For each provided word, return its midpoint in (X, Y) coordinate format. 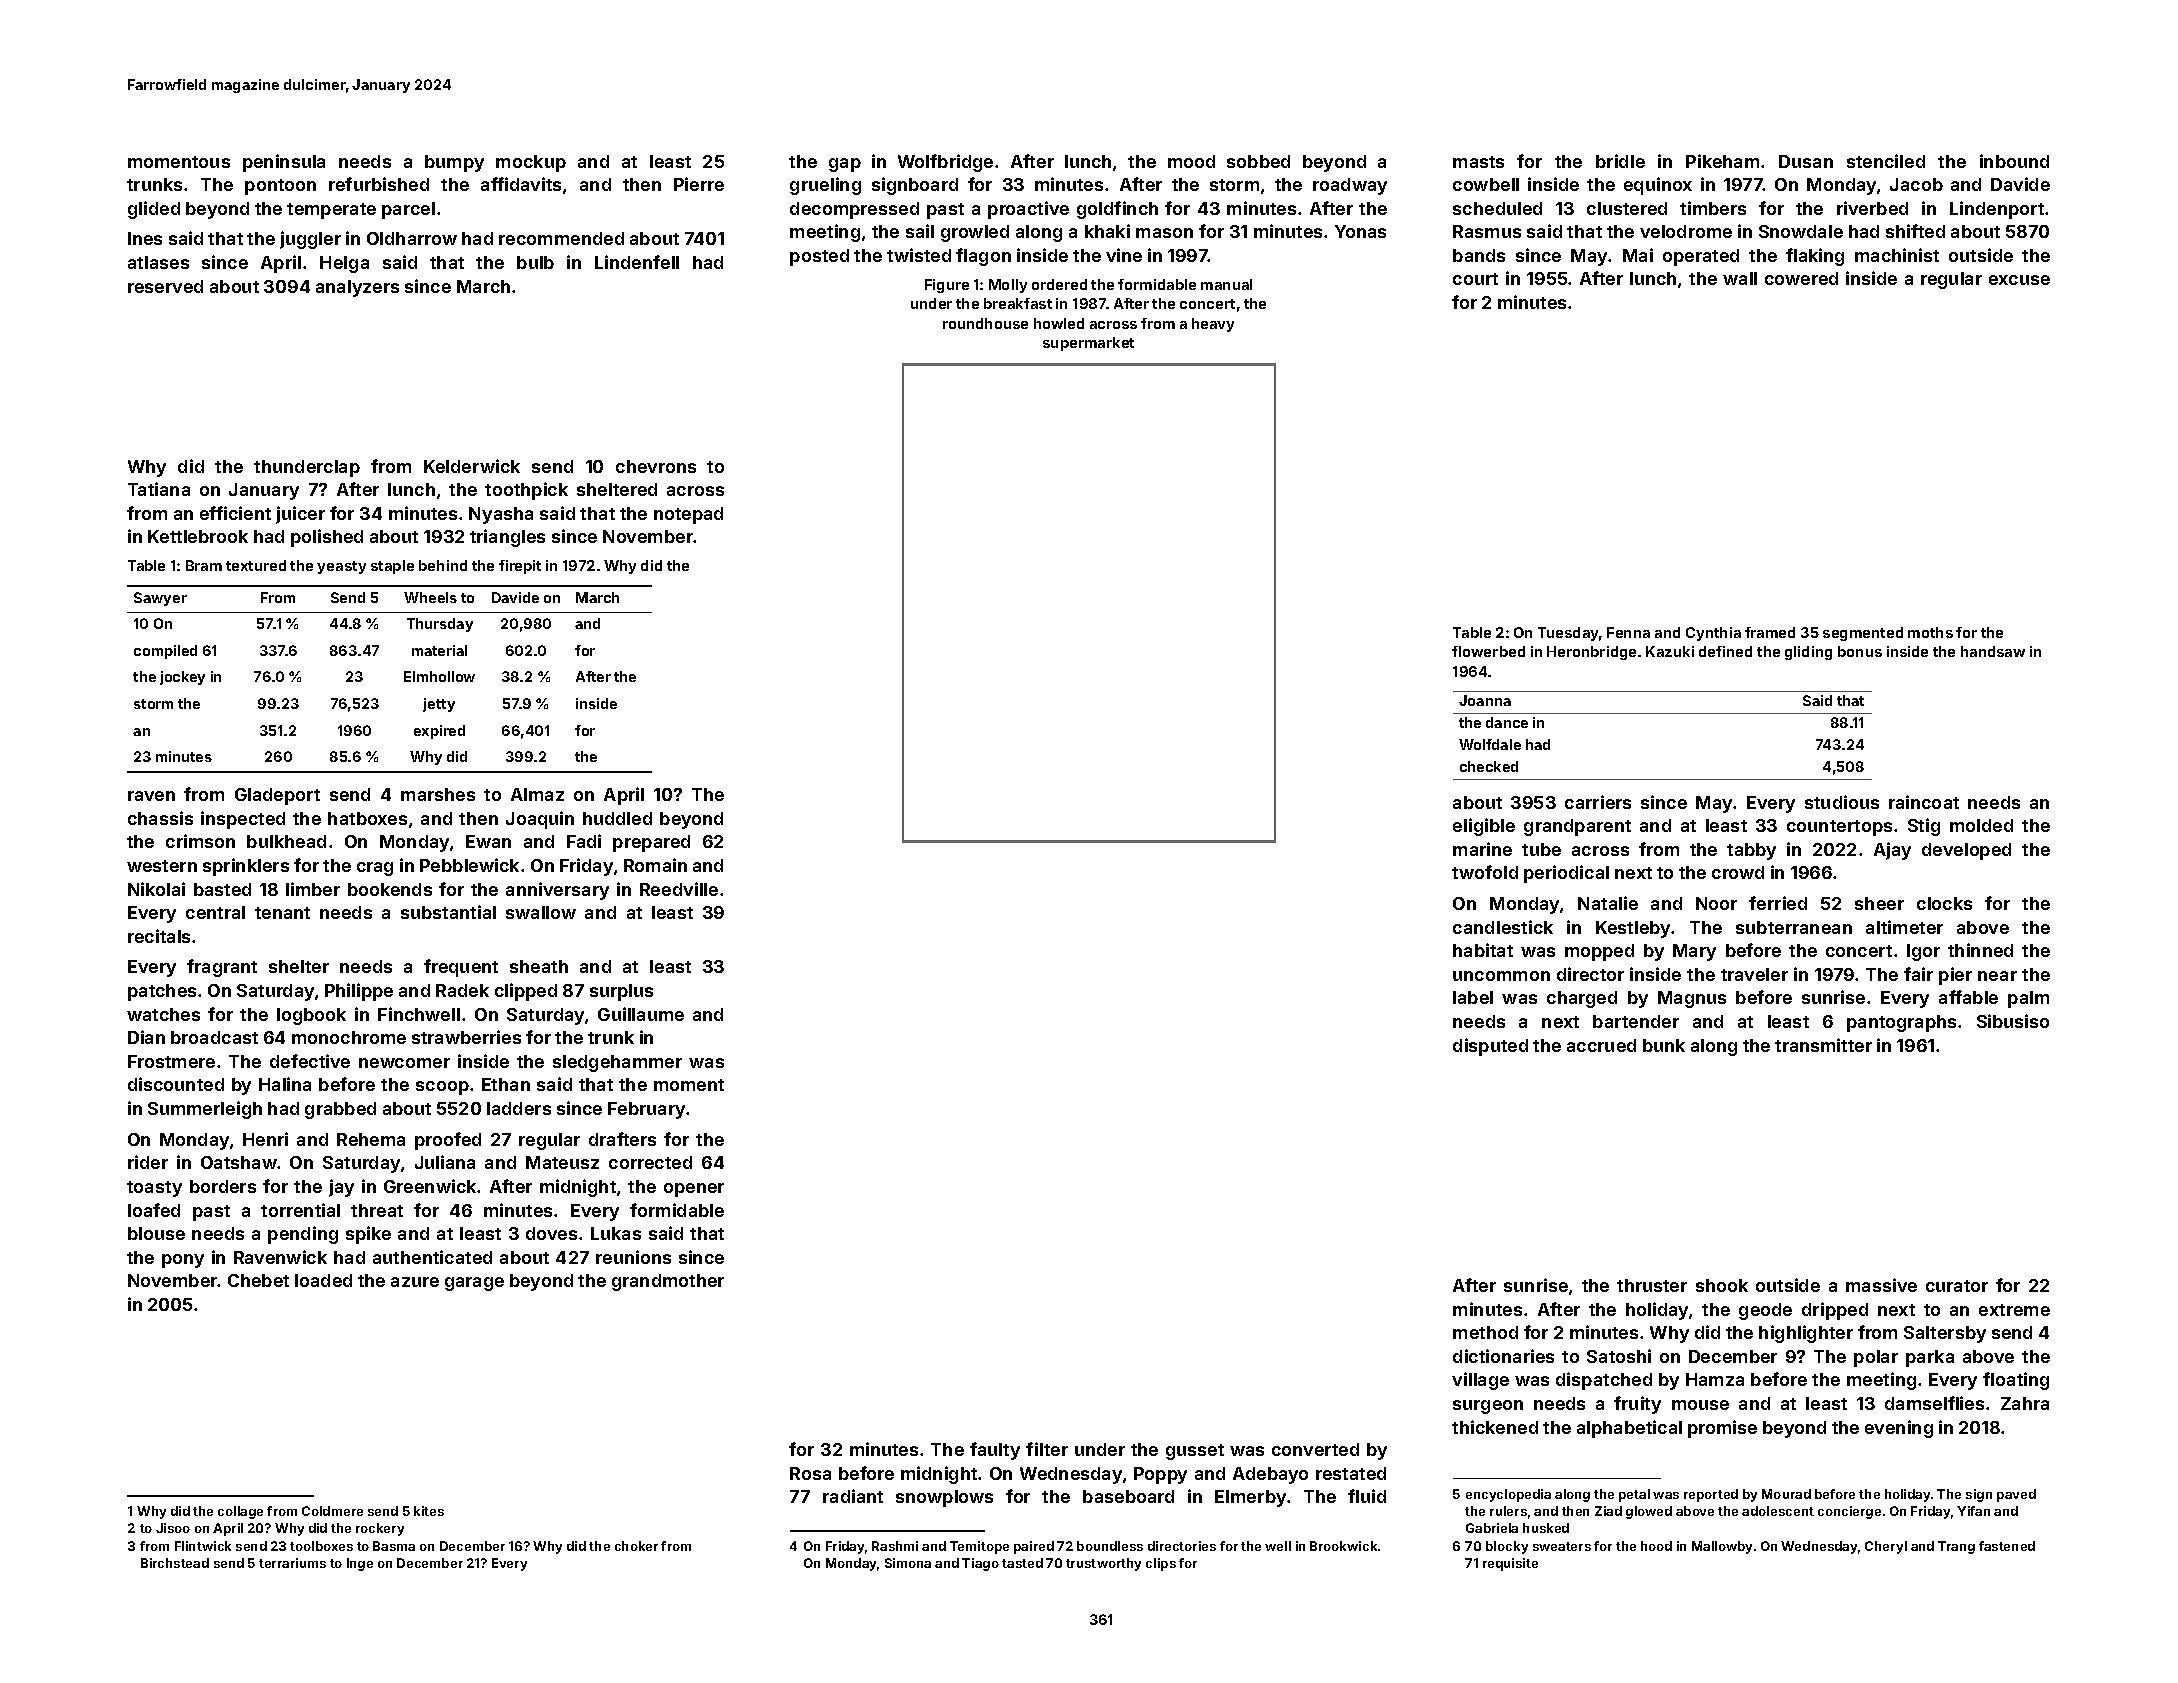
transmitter (1823, 1045)
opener (694, 1190)
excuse (2019, 280)
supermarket (1088, 344)
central (215, 912)
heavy (1213, 325)
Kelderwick (472, 466)
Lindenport (1997, 210)
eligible (1484, 827)
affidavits (521, 184)
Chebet (258, 1280)
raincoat (1924, 802)
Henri (265, 1139)
